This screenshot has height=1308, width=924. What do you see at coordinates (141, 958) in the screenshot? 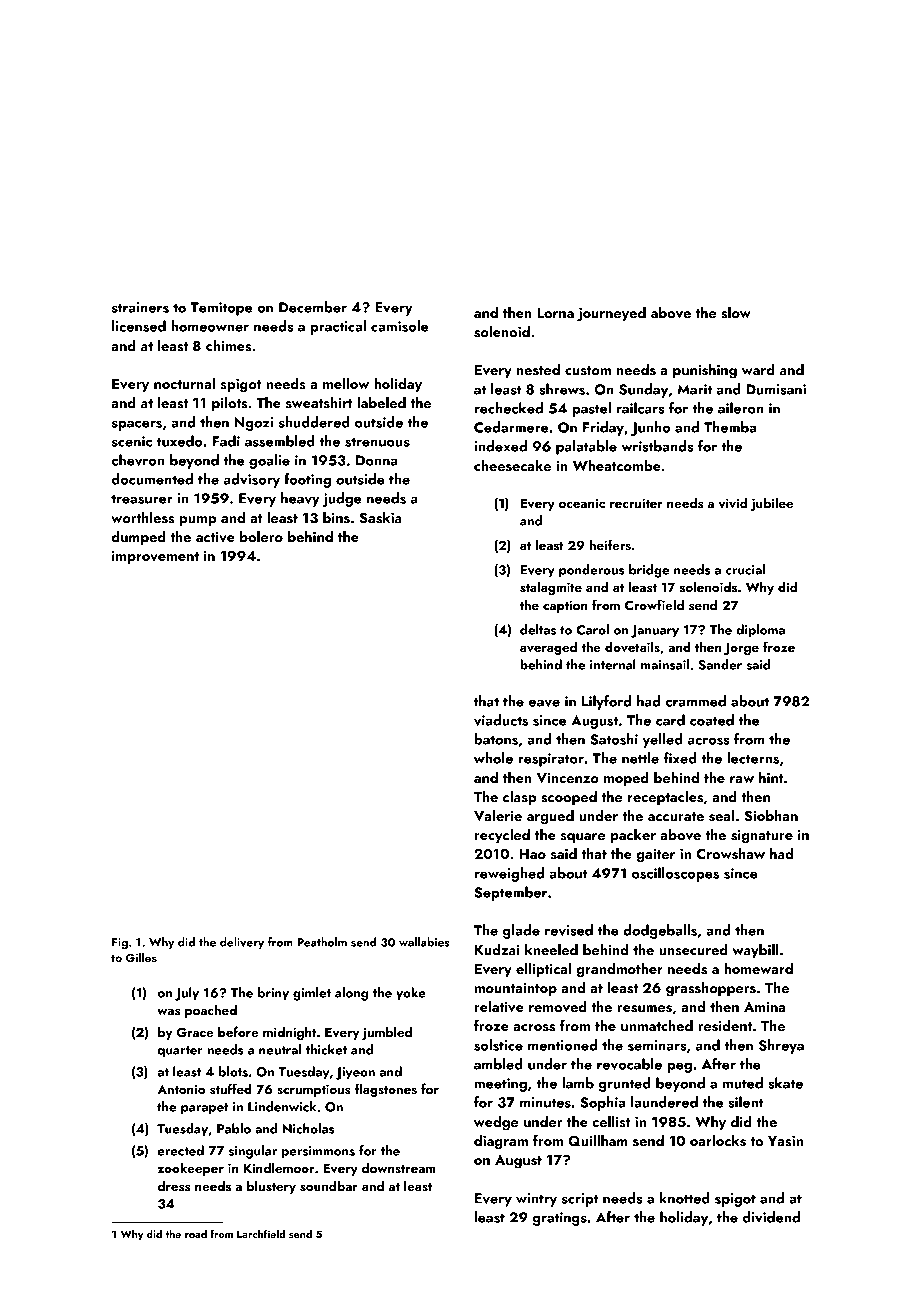
I see `Gilles` at bounding box center [141, 958].
